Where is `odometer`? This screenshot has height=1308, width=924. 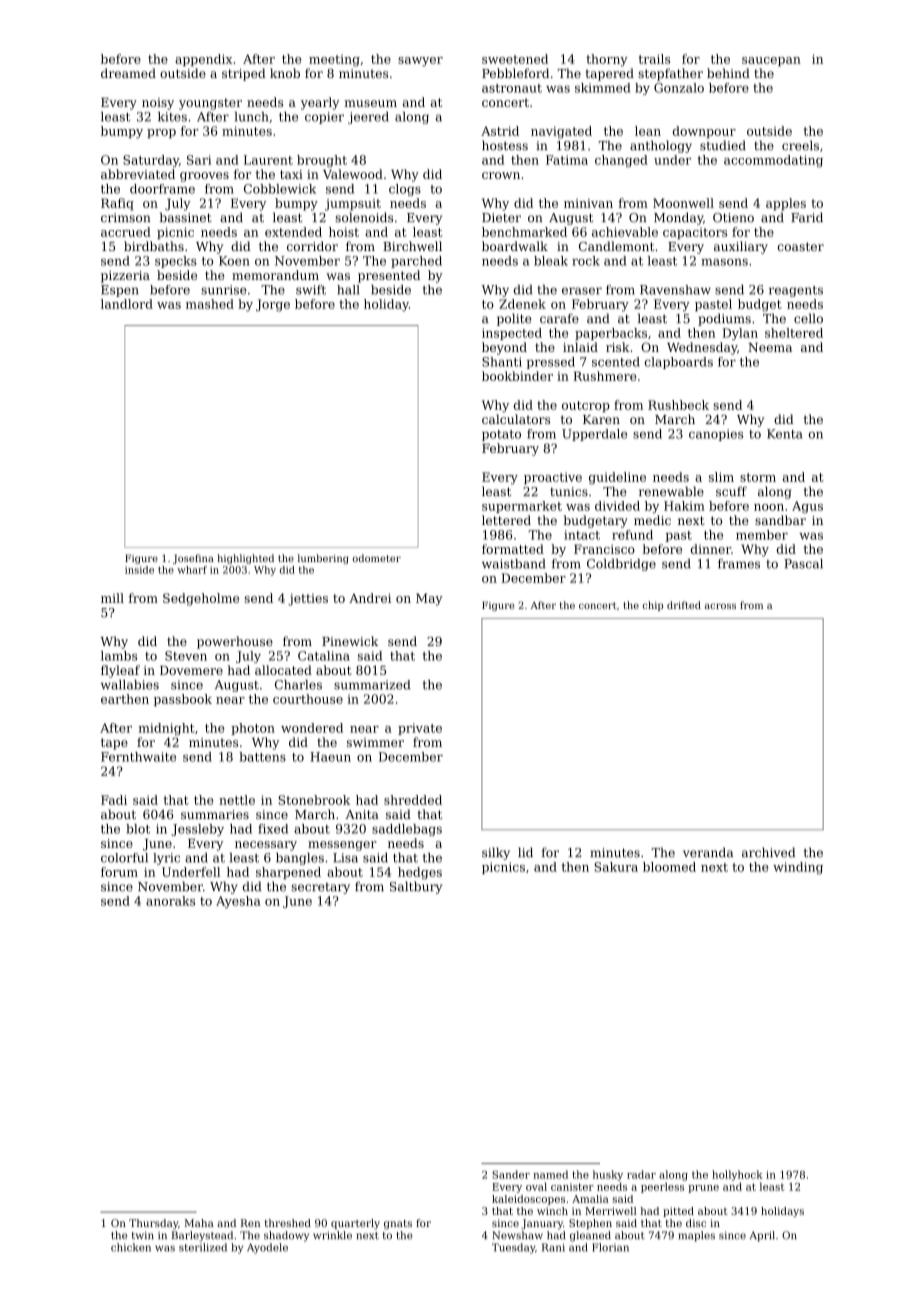 odometer is located at coordinates (377, 558).
